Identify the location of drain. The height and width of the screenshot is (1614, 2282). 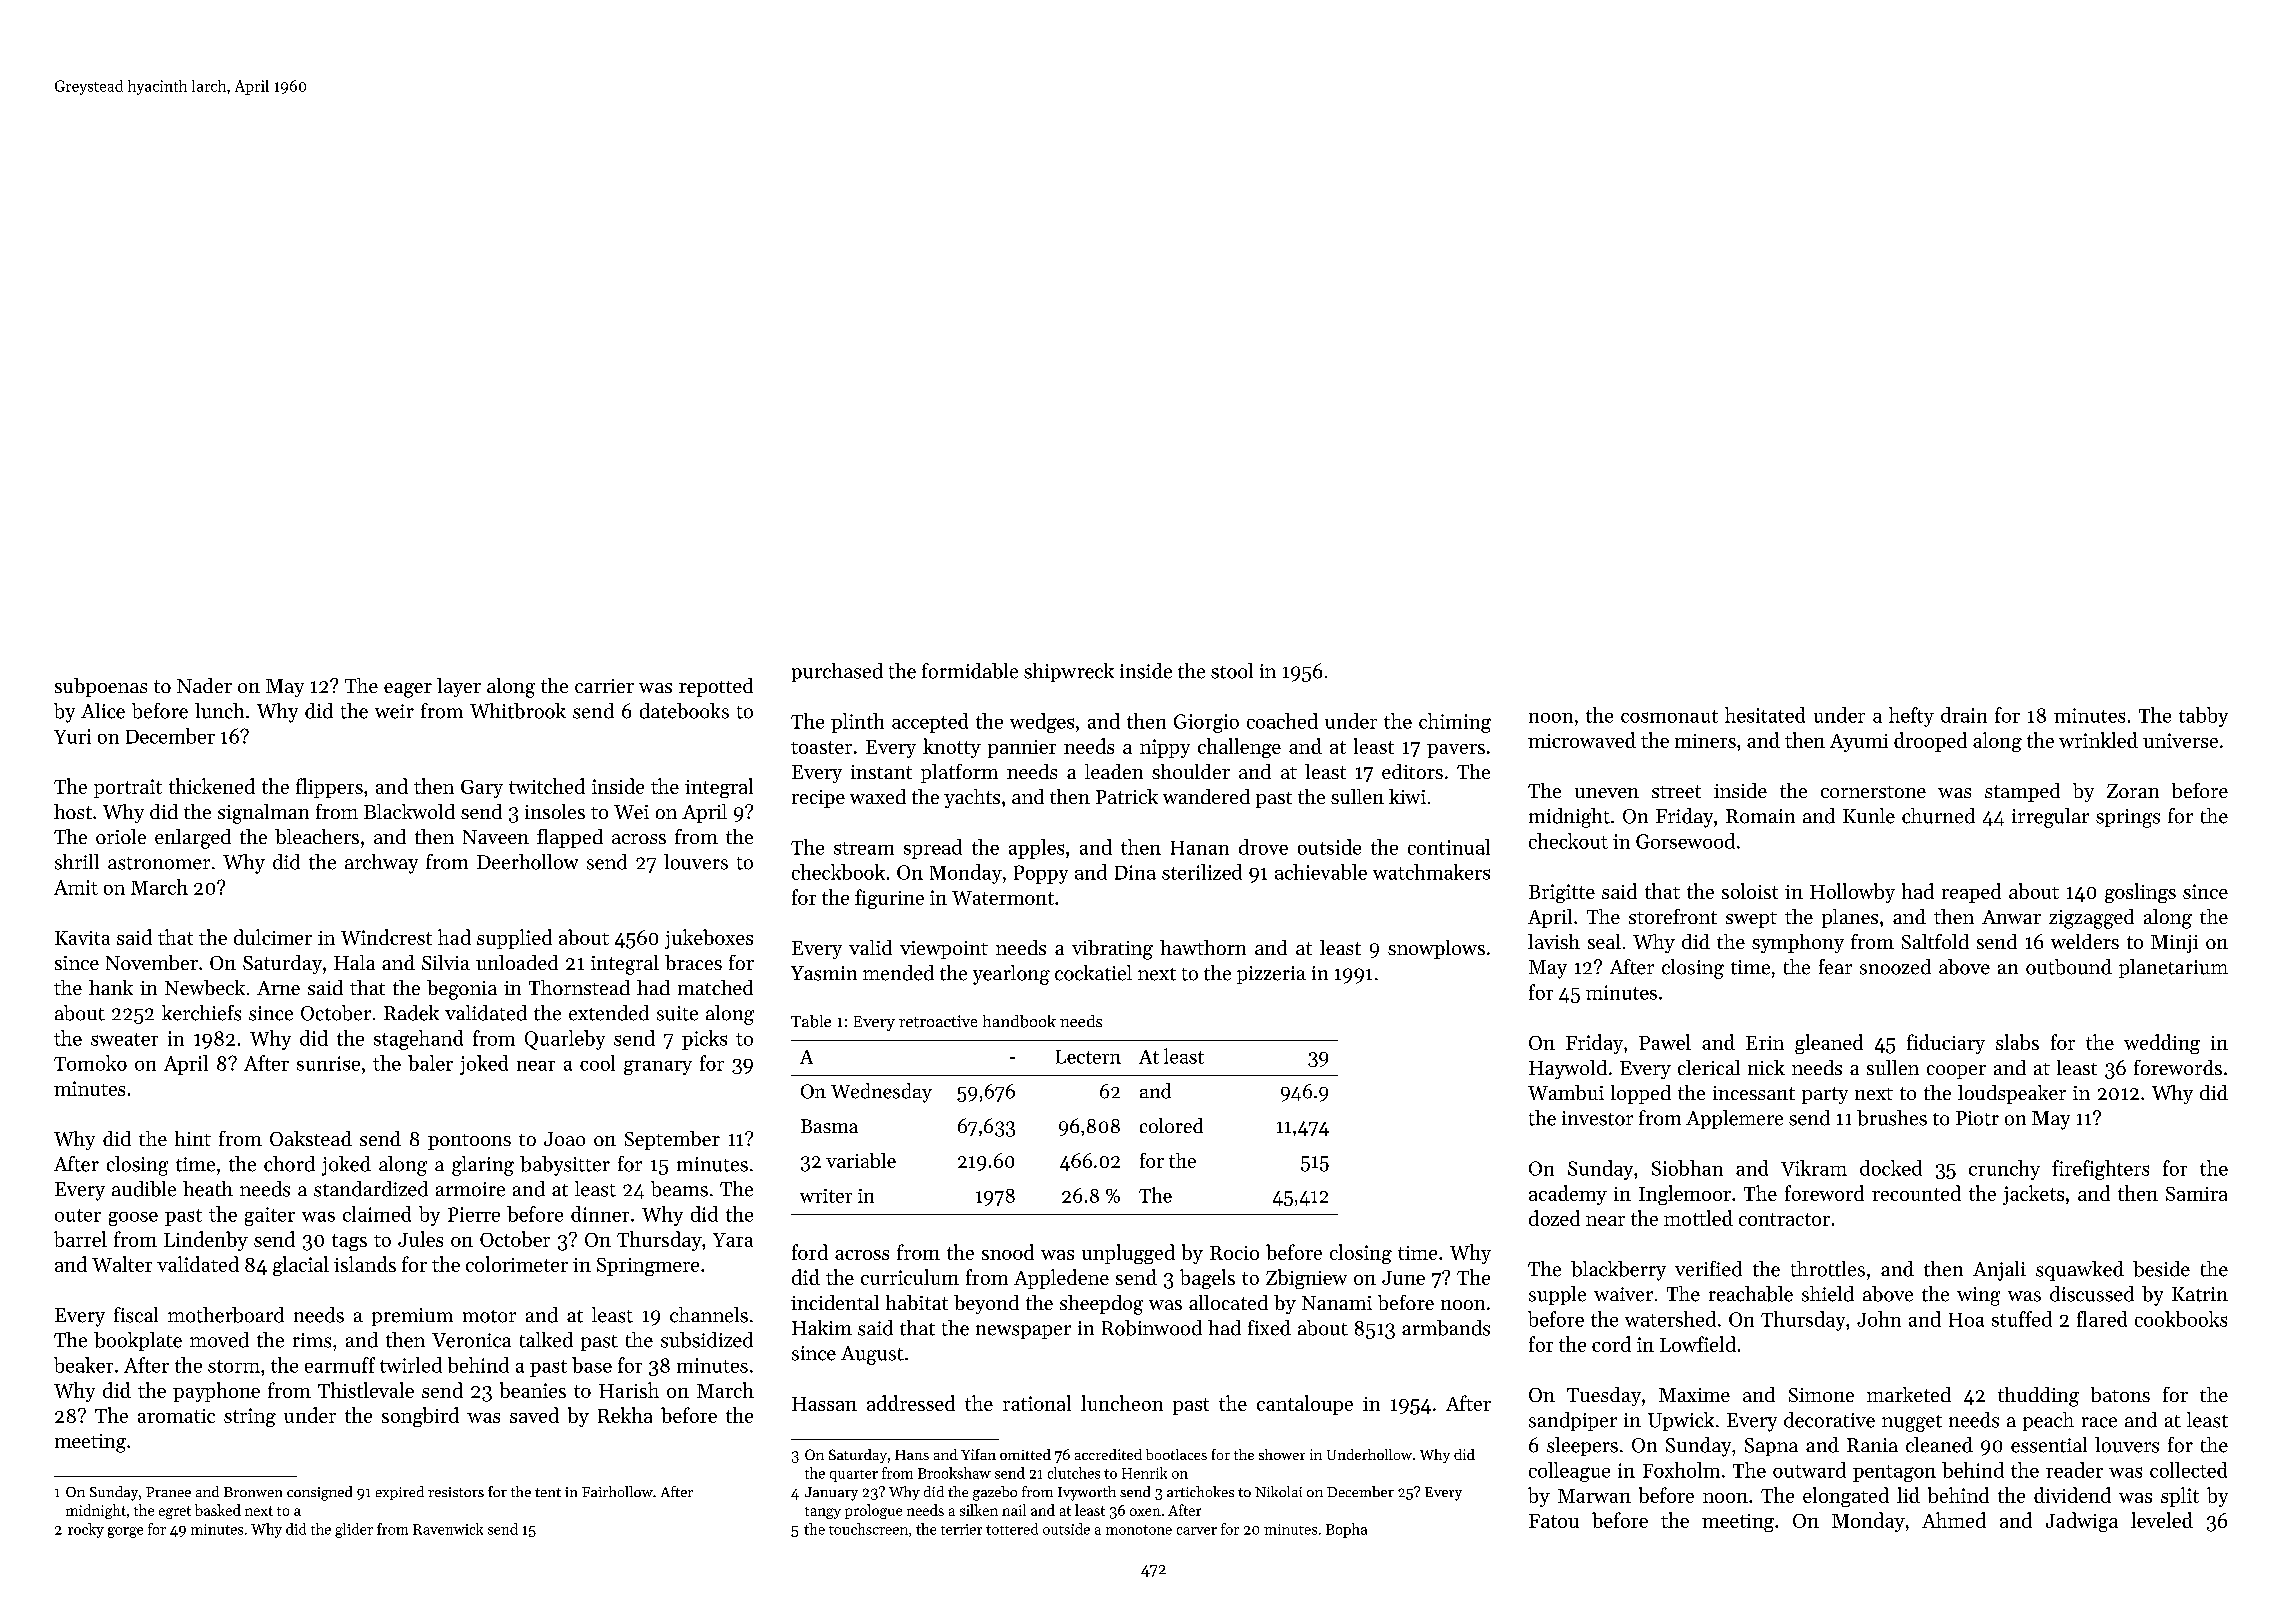
(1964, 715).
